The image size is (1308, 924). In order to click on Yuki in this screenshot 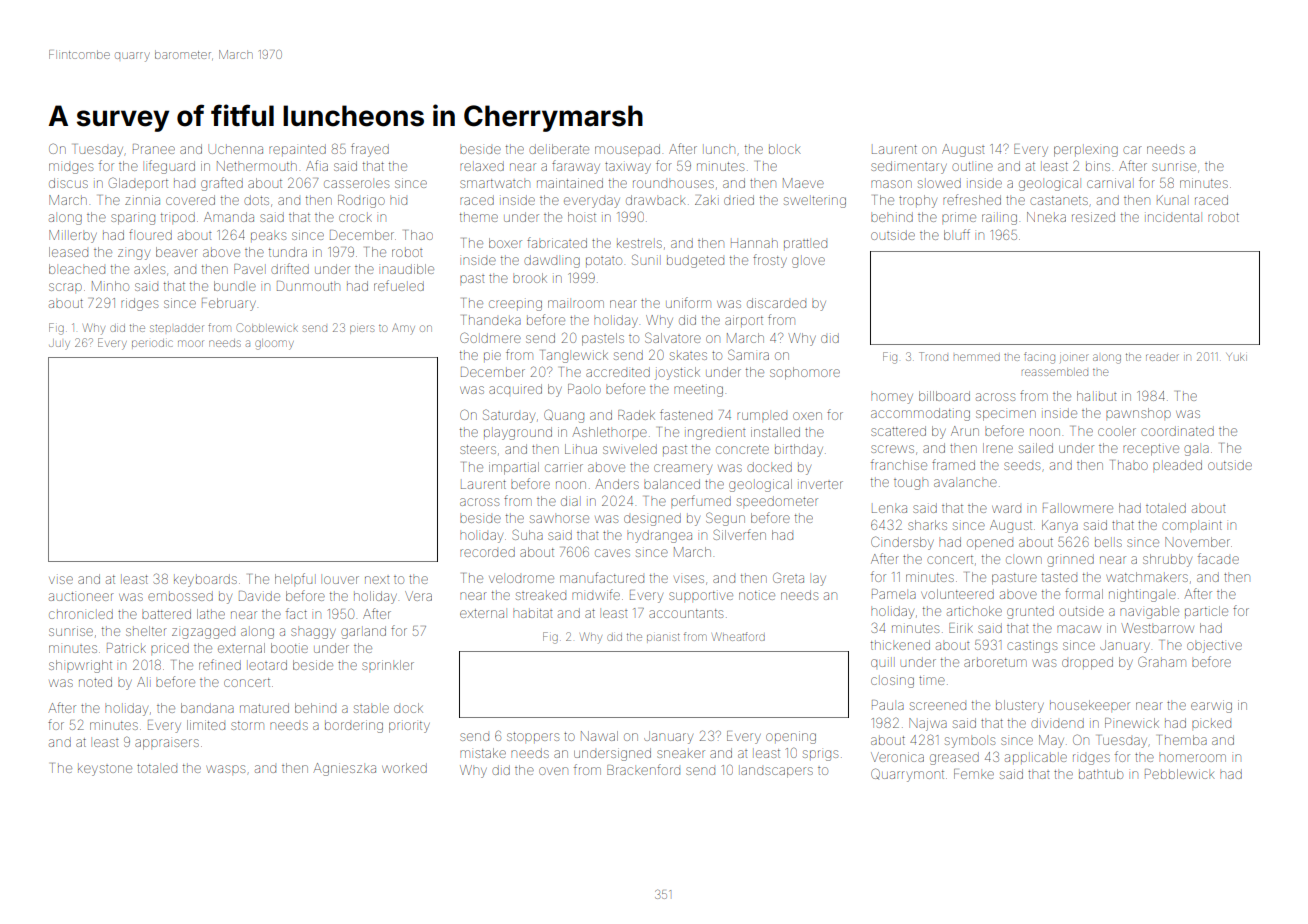, I will do `click(1236, 357)`.
